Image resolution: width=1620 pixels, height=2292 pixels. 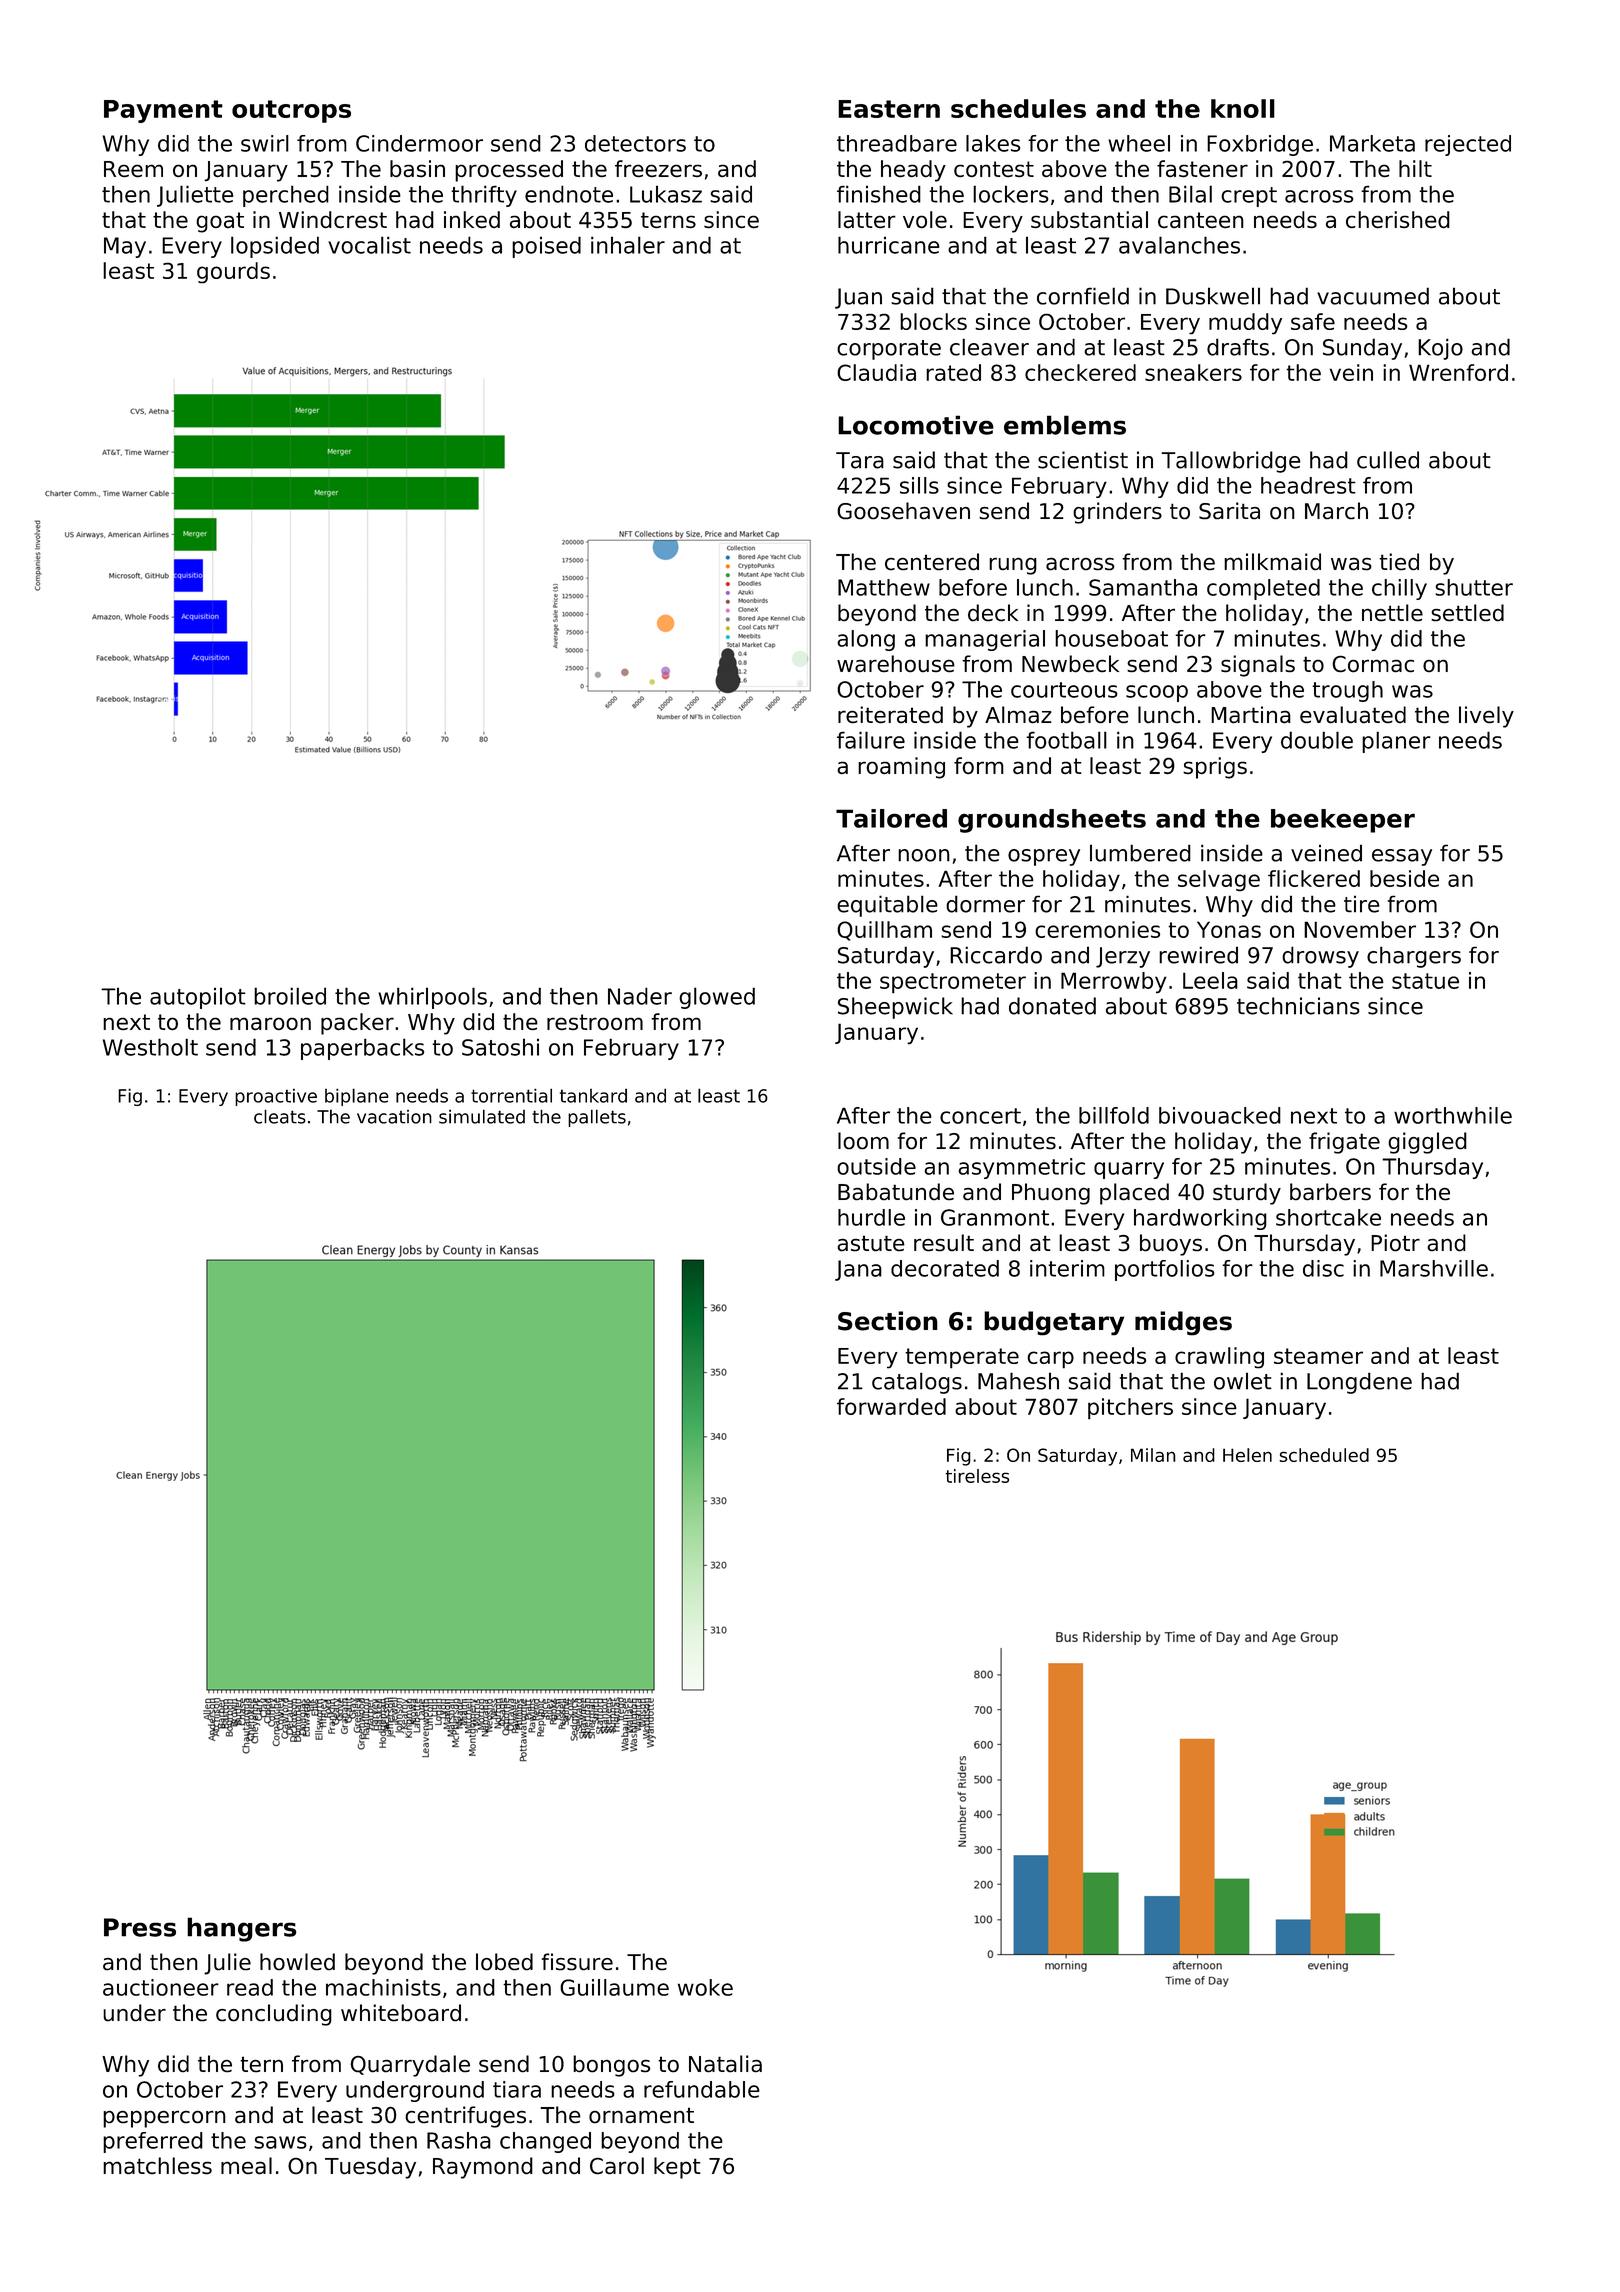 What do you see at coordinates (577, 1961) in the page?
I see `fissure` at bounding box center [577, 1961].
